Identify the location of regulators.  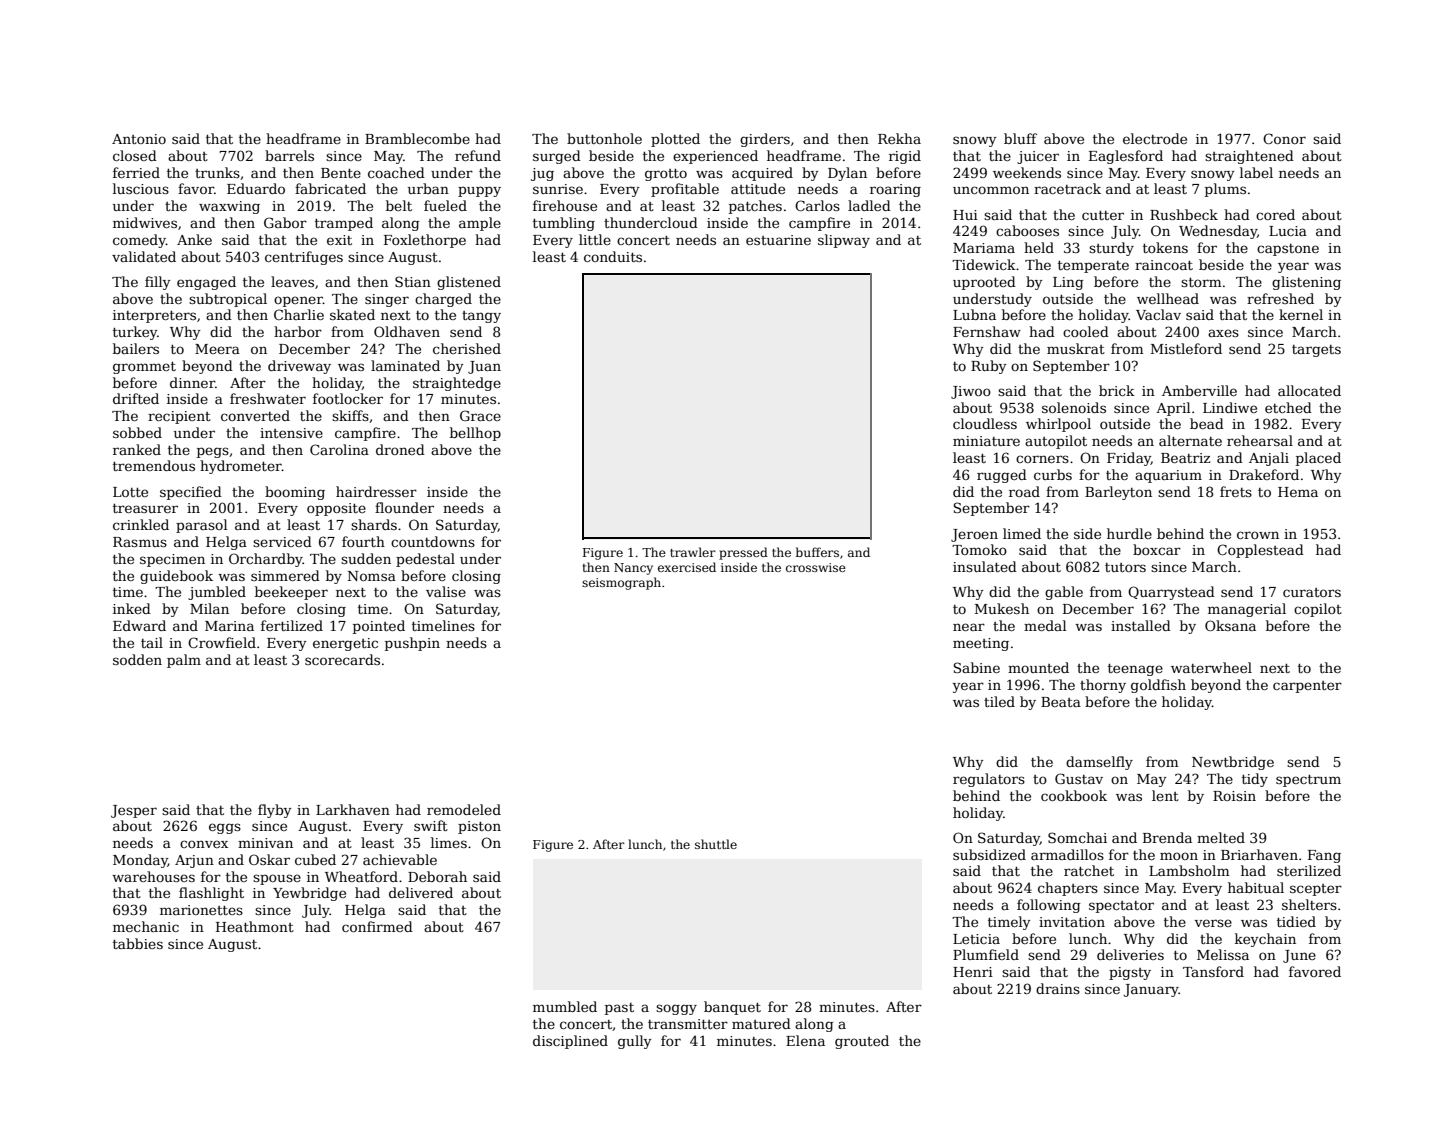
(989, 780).
